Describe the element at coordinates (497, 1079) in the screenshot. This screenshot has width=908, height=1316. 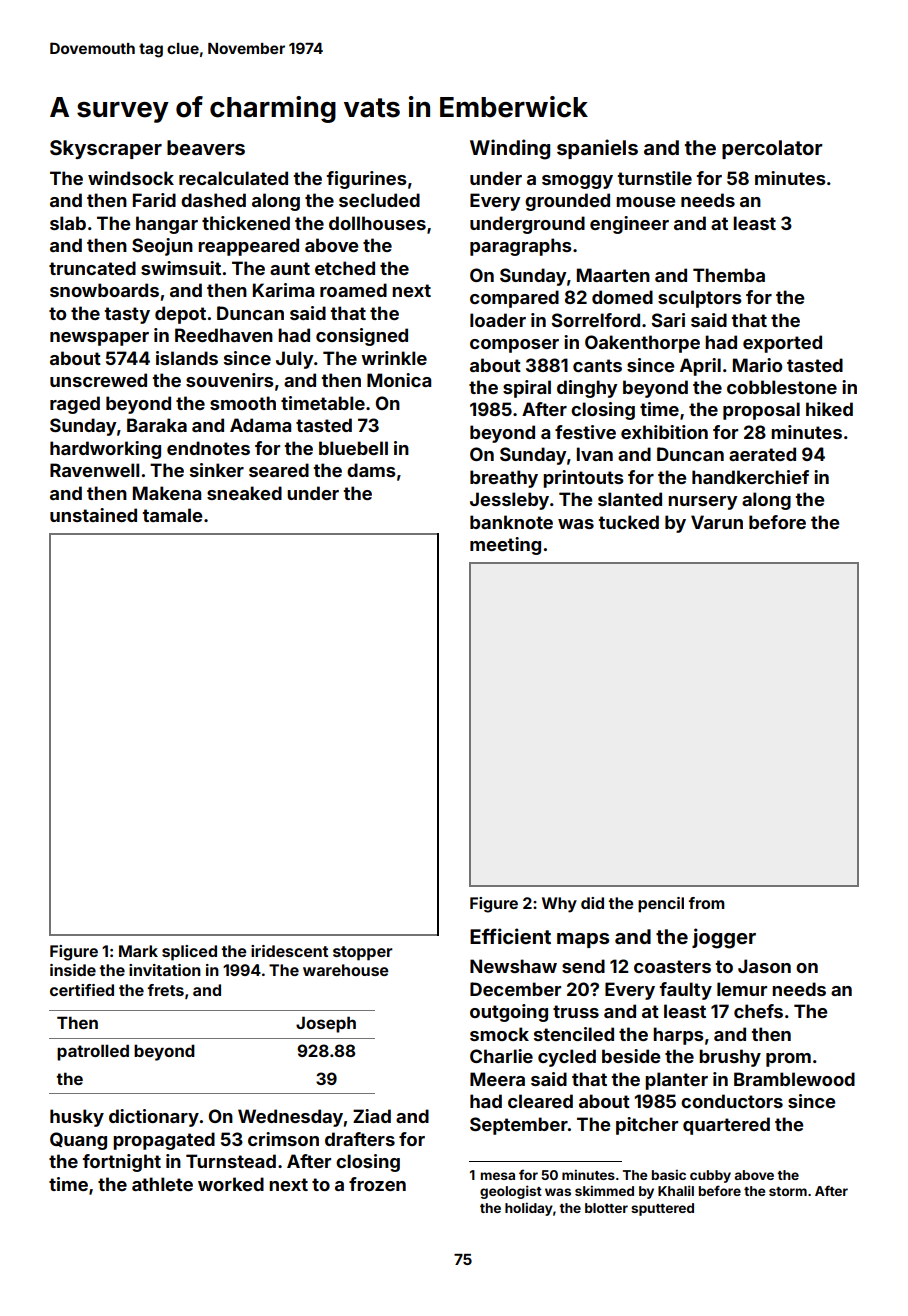
I see `Meera` at that location.
